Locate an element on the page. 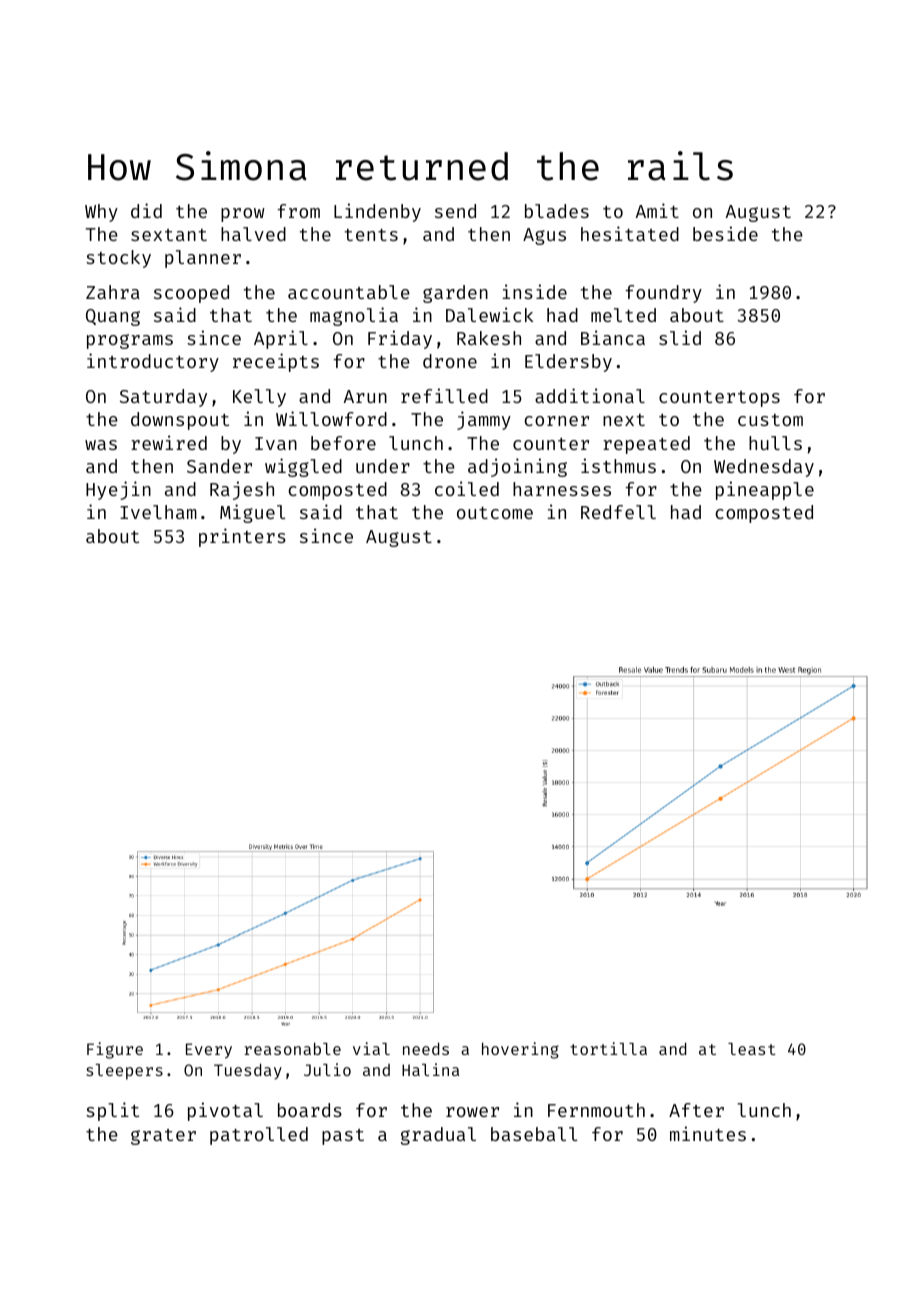 The width and height of the page is (924, 1311). coiled is located at coordinates (467, 488).
